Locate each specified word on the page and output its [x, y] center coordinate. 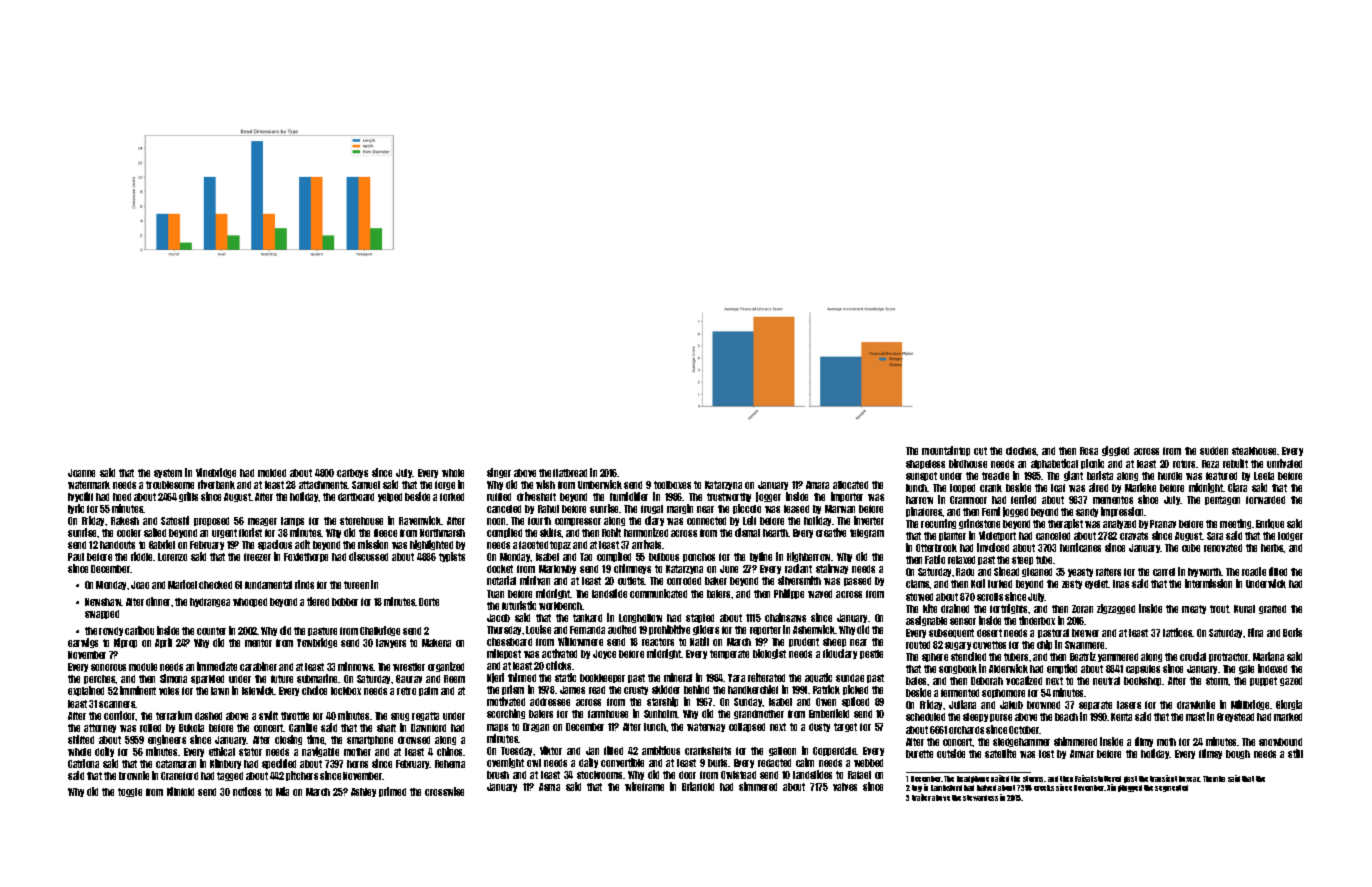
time [316, 739]
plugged [1130, 788]
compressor [578, 522]
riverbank [216, 484]
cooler [129, 533]
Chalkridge [380, 631]
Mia [282, 791]
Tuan [495, 594]
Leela [1264, 476]
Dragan [536, 727]
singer [499, 473]
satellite [1000, 753]
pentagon [1222, 500]
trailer [921, 797]
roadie [1254, 571]
